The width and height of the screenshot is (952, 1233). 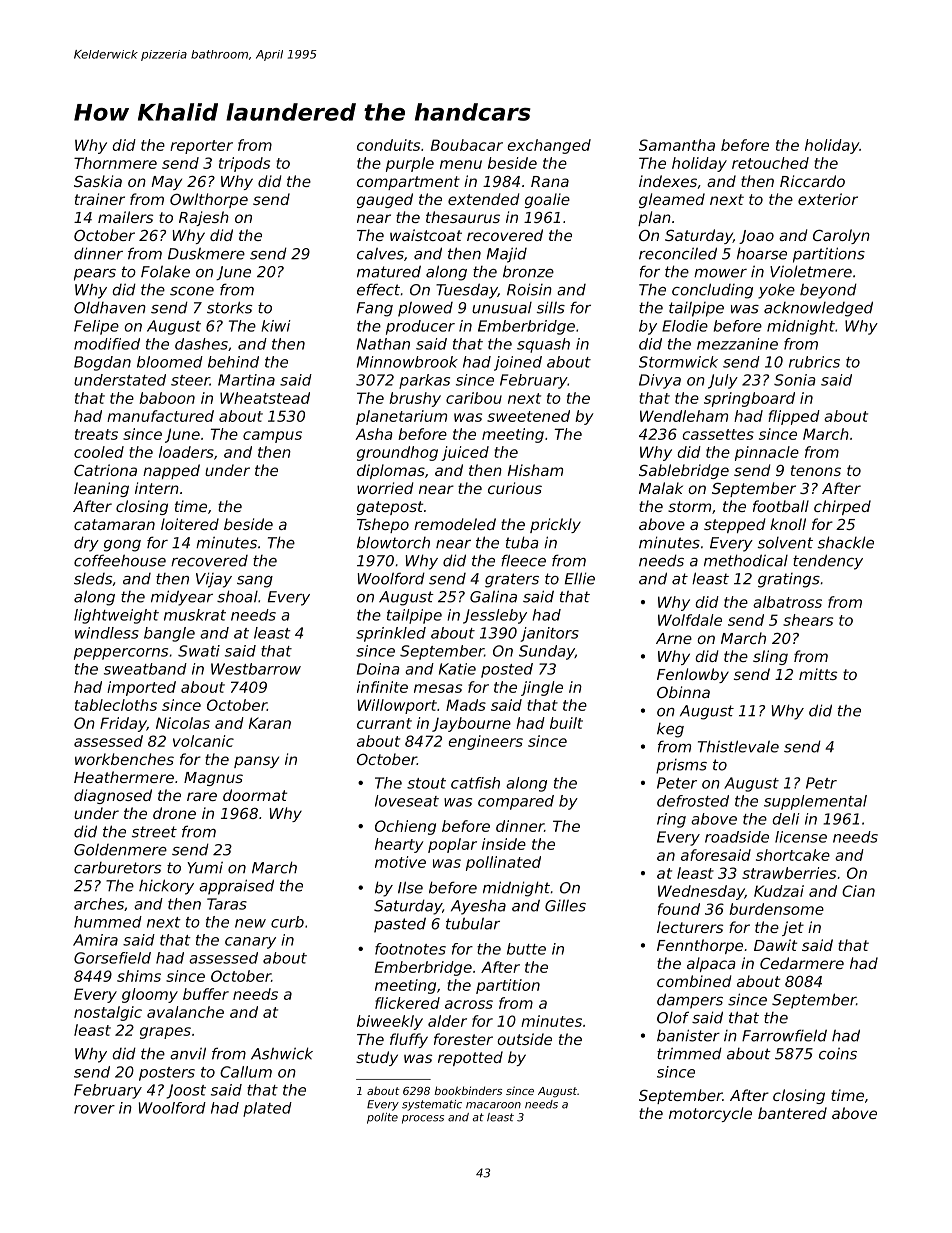 I want to click on gauged, so click(x=385, y=200).
